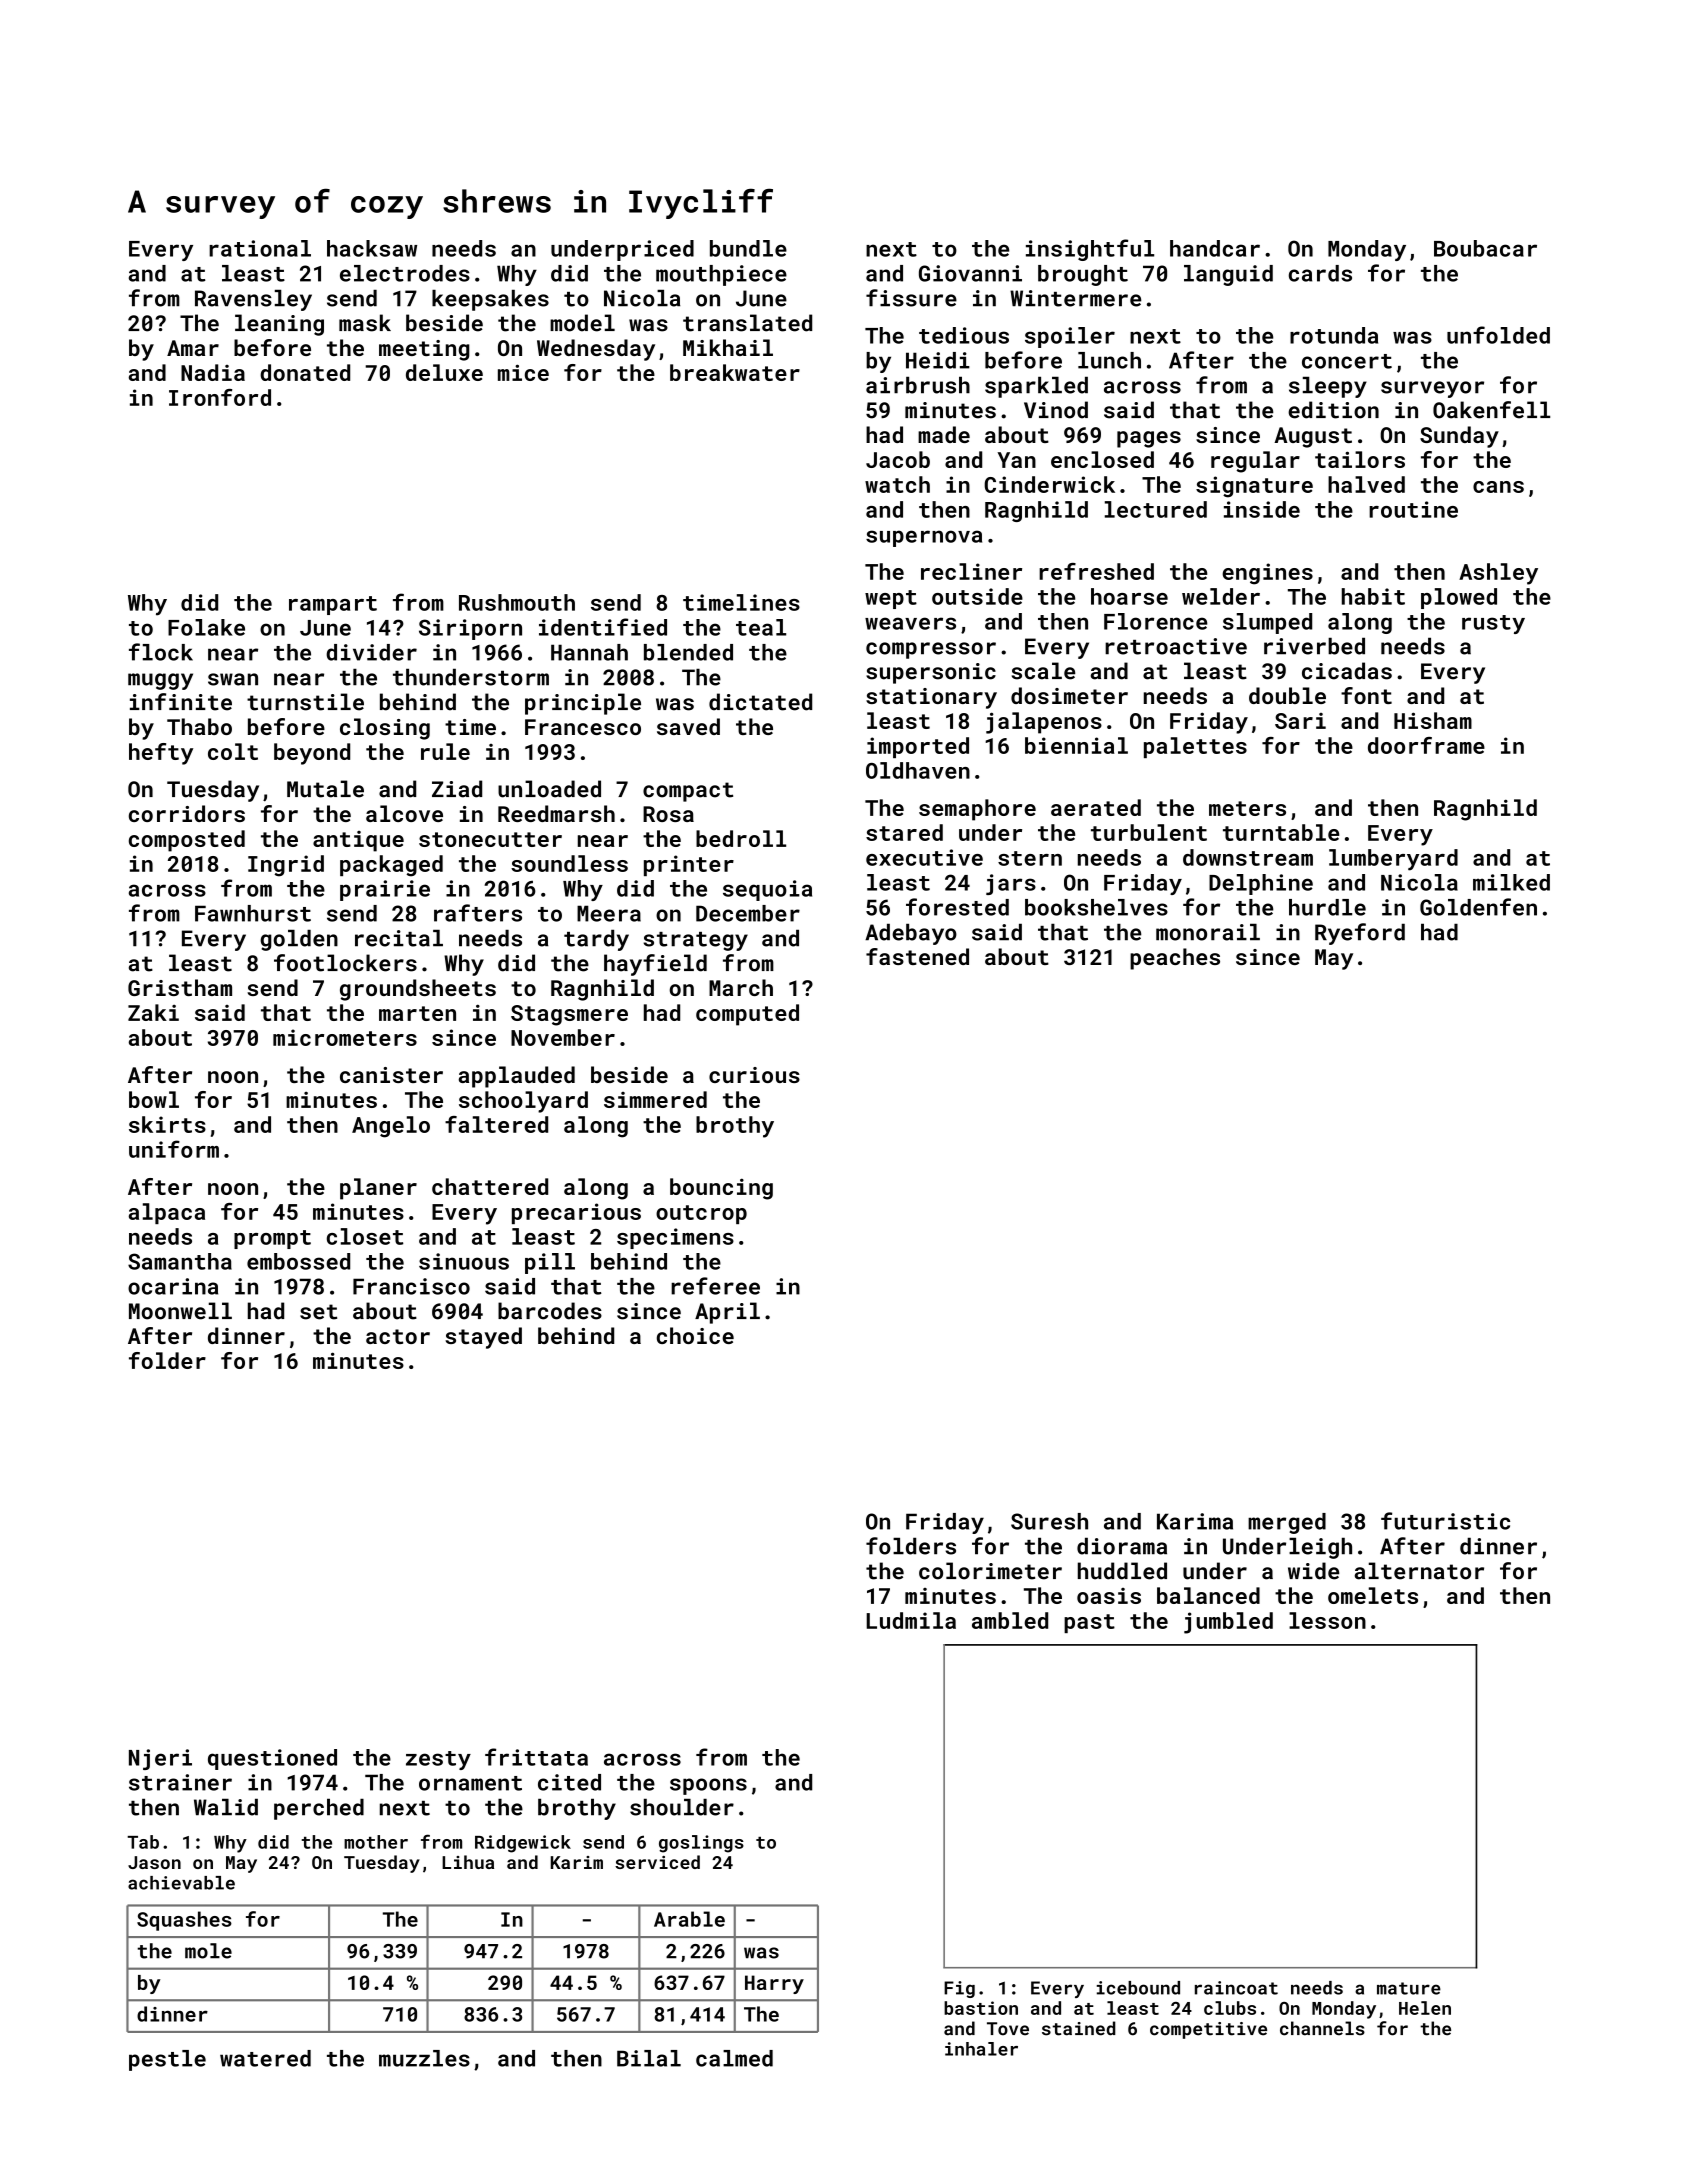 Image resolution: width=1683 pixels, height=2178 pixels. What do you see at coordinates (490, 839) in the screenshot?
I see `stonecutter` at bounding box center [490, 839].
